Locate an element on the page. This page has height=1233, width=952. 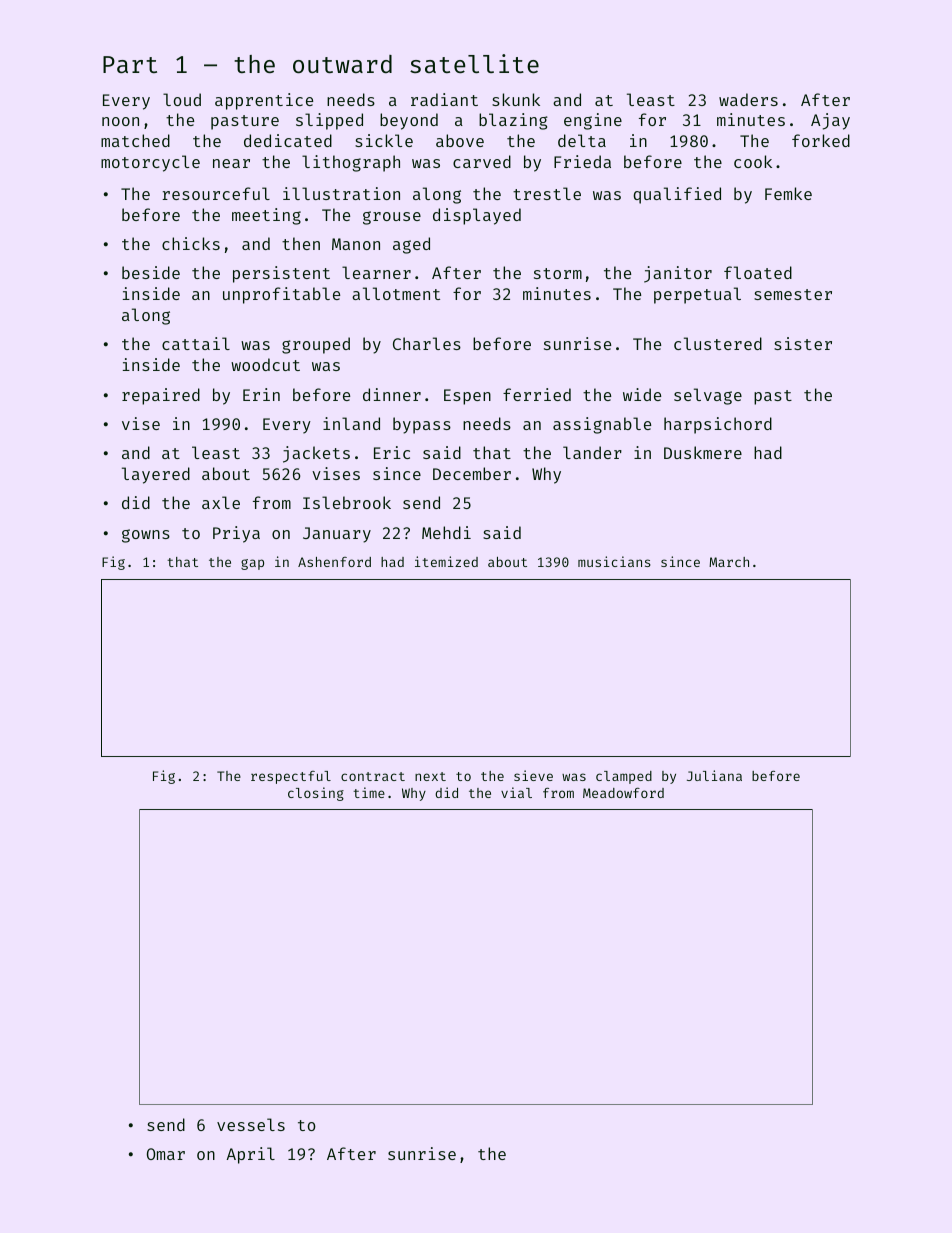
vessels is located at coordinates (251, 1124).
